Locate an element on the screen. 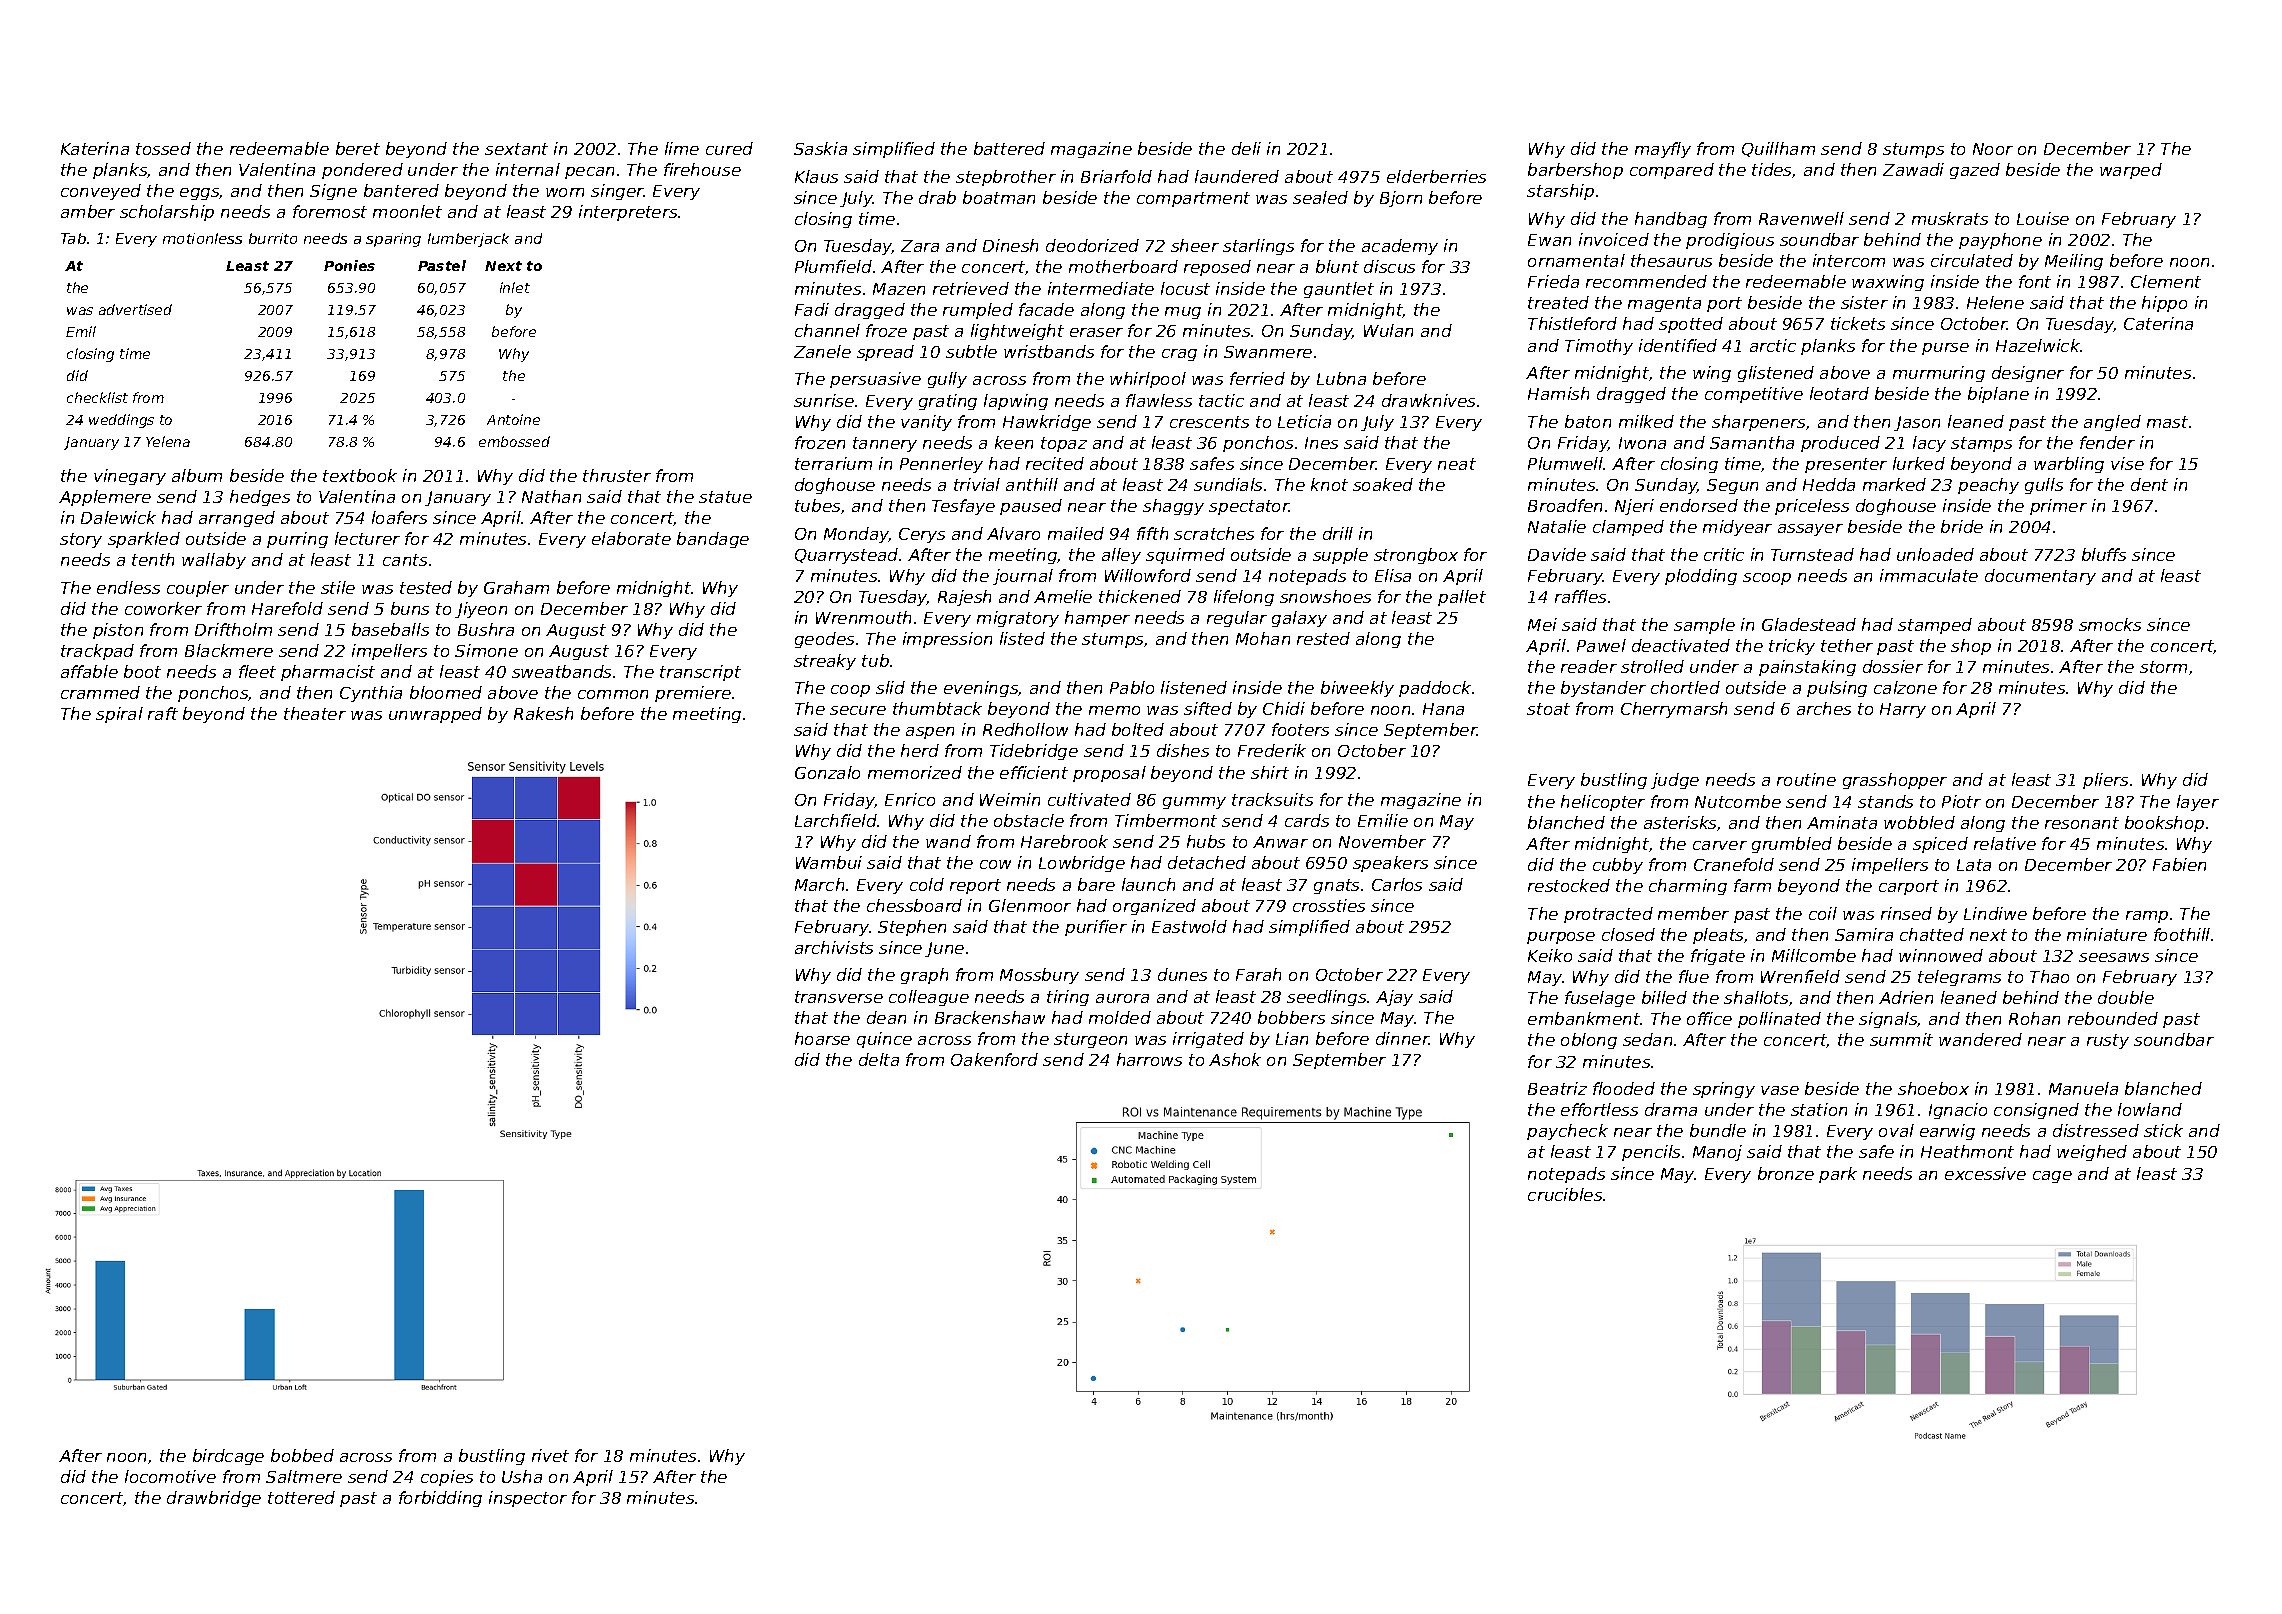 This screenshot has width=2282, height=1614. Klaus is located at coordinates (816, 176).
